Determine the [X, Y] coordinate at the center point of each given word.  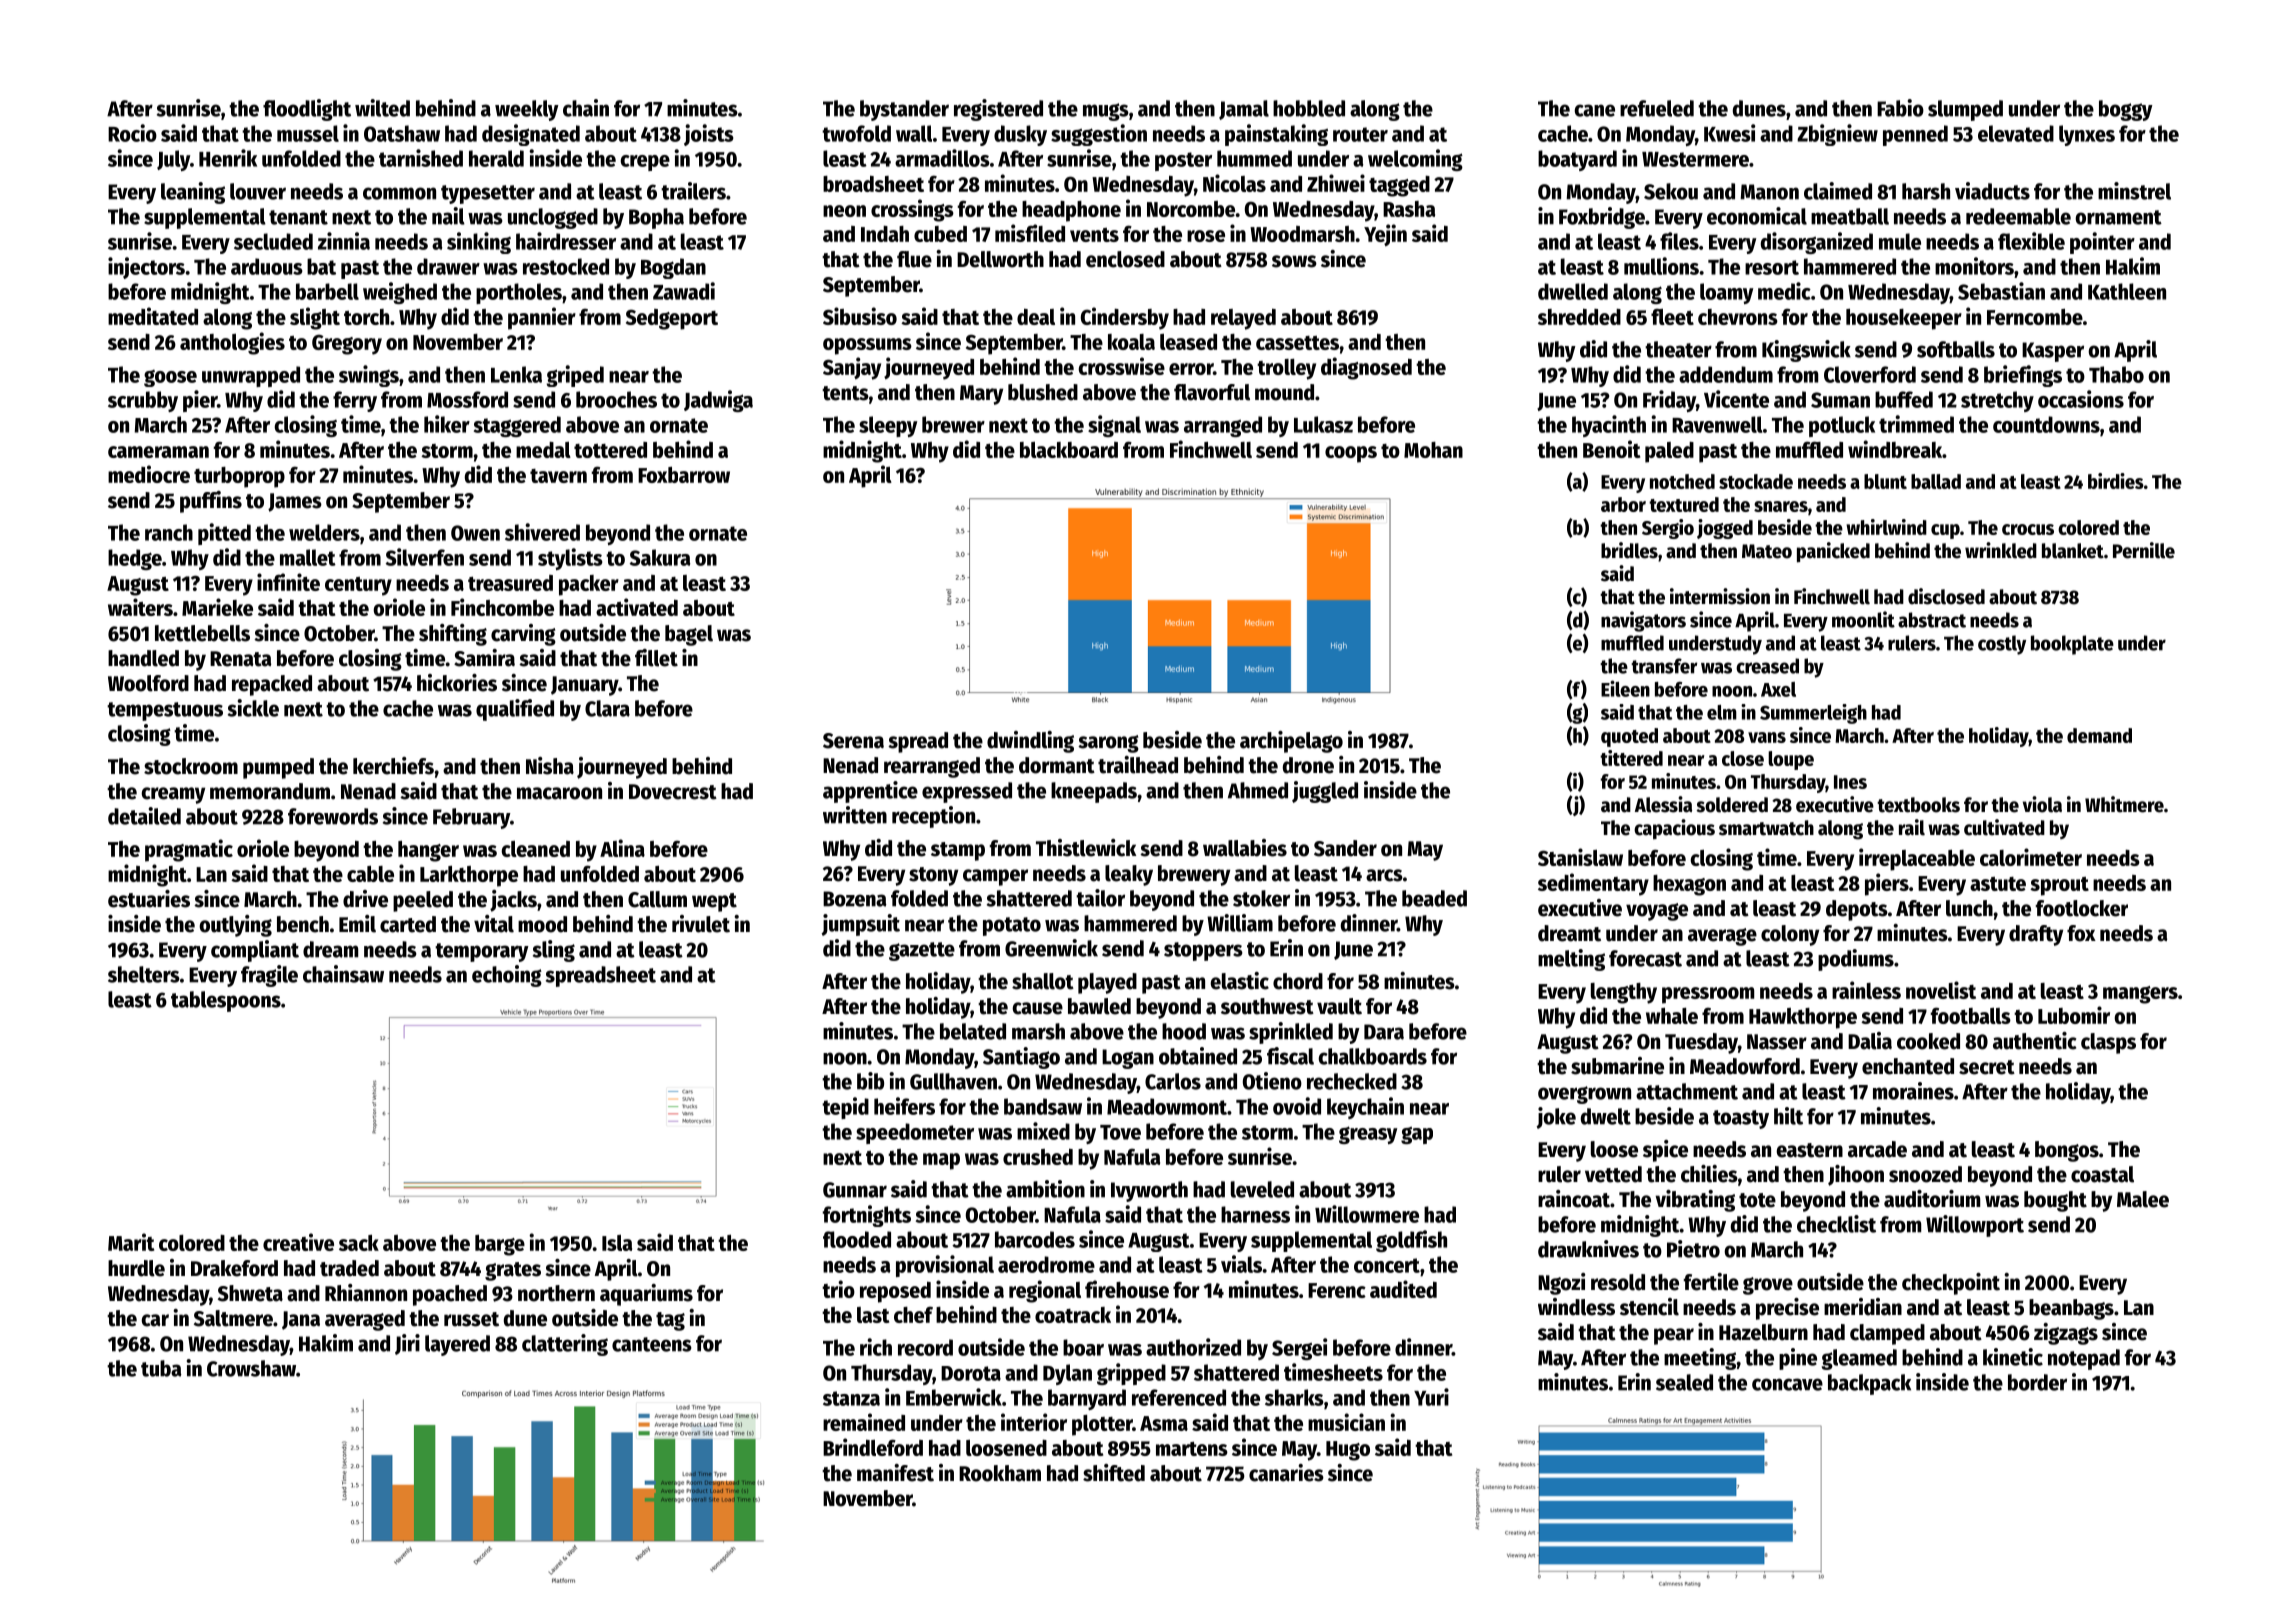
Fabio [1900, 108]
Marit [131, 1242]
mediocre [149, 474]
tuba [161, 1368]
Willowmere [1367, 1214]
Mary [981, 395]
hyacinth [1609, 426]
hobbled [1309, 108]
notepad [2084, 1359]
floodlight [307, 110]
